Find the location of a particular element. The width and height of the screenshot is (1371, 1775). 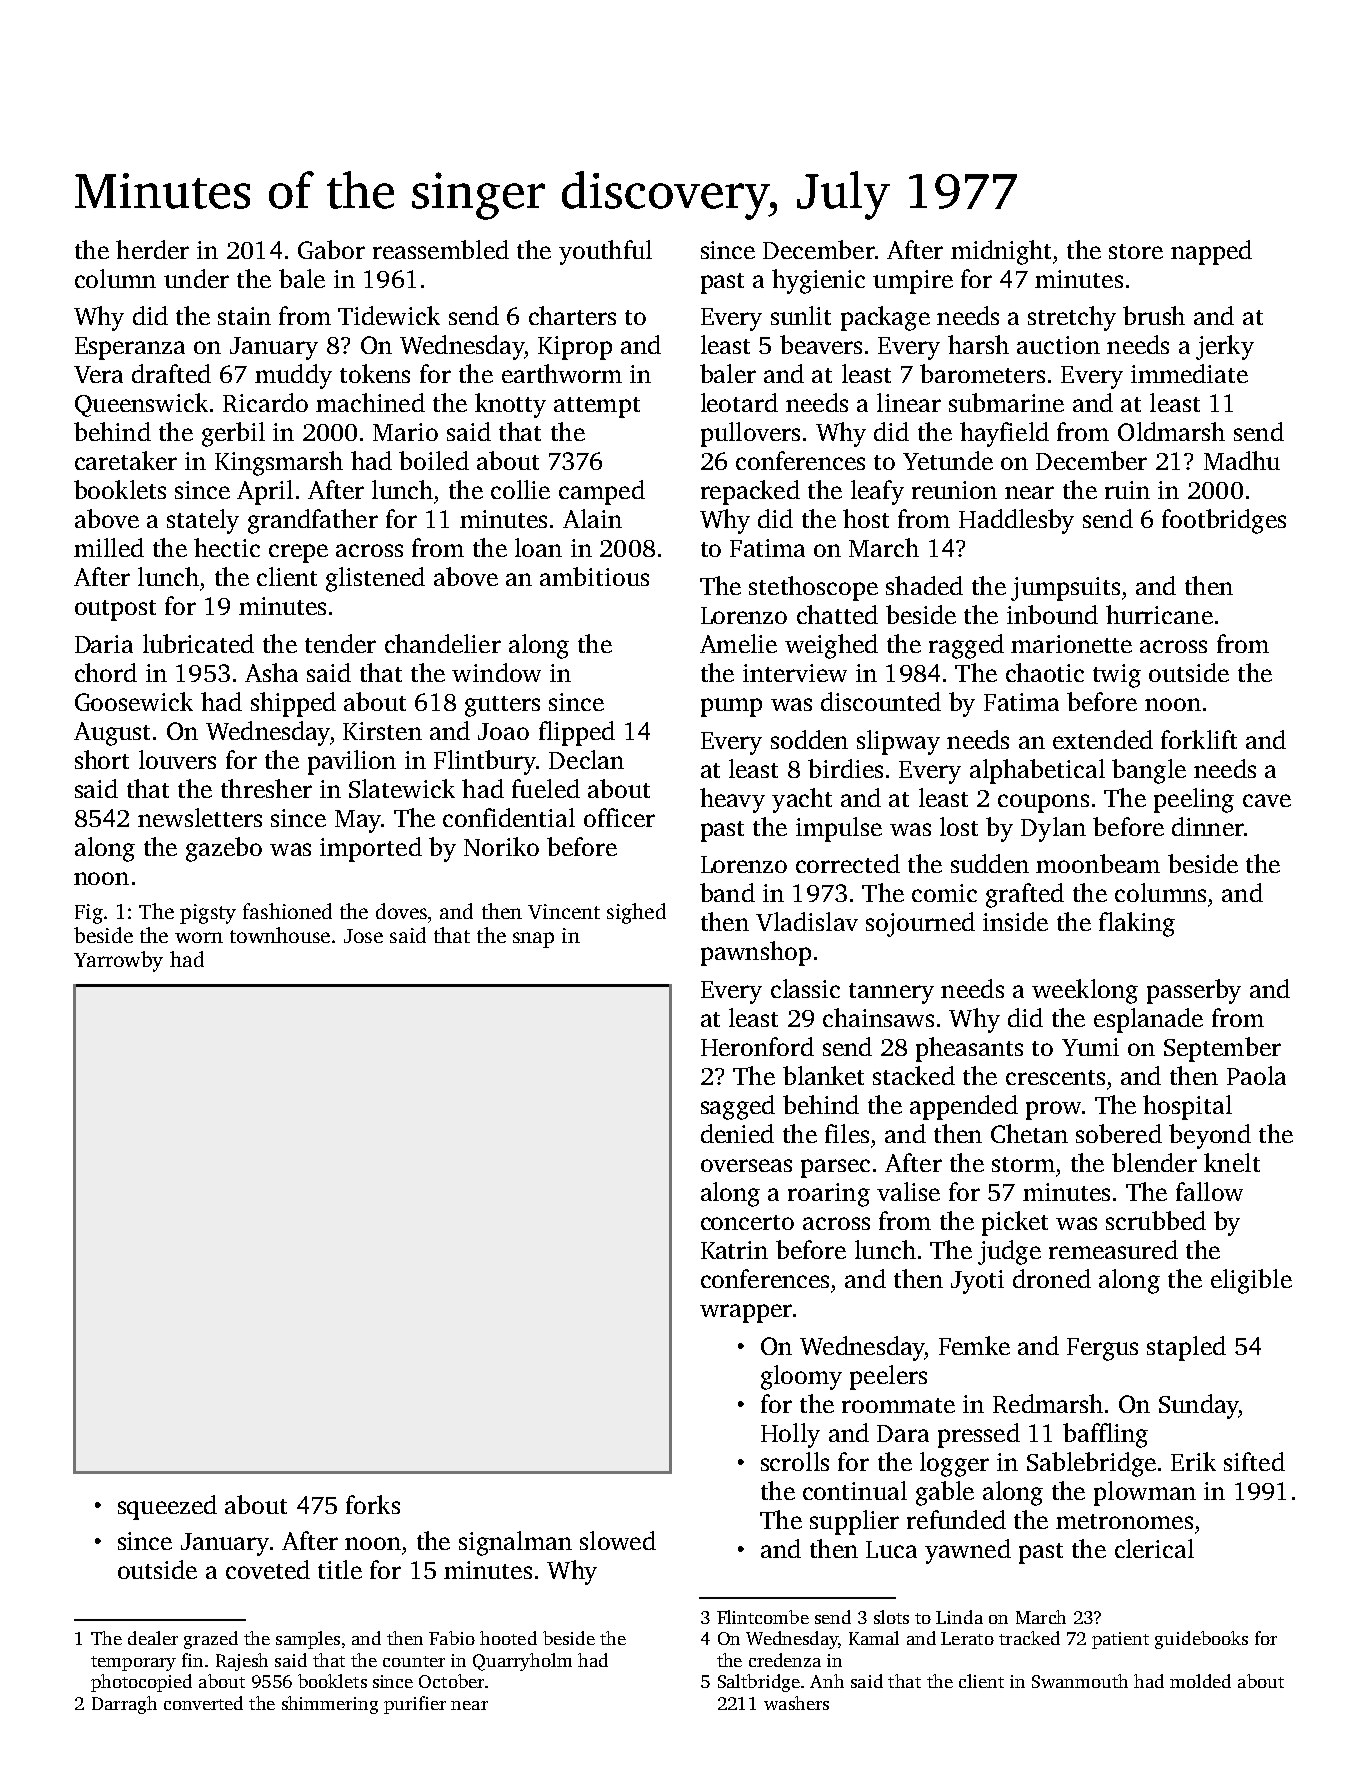

sighed is located at coordinates (636, 913).
